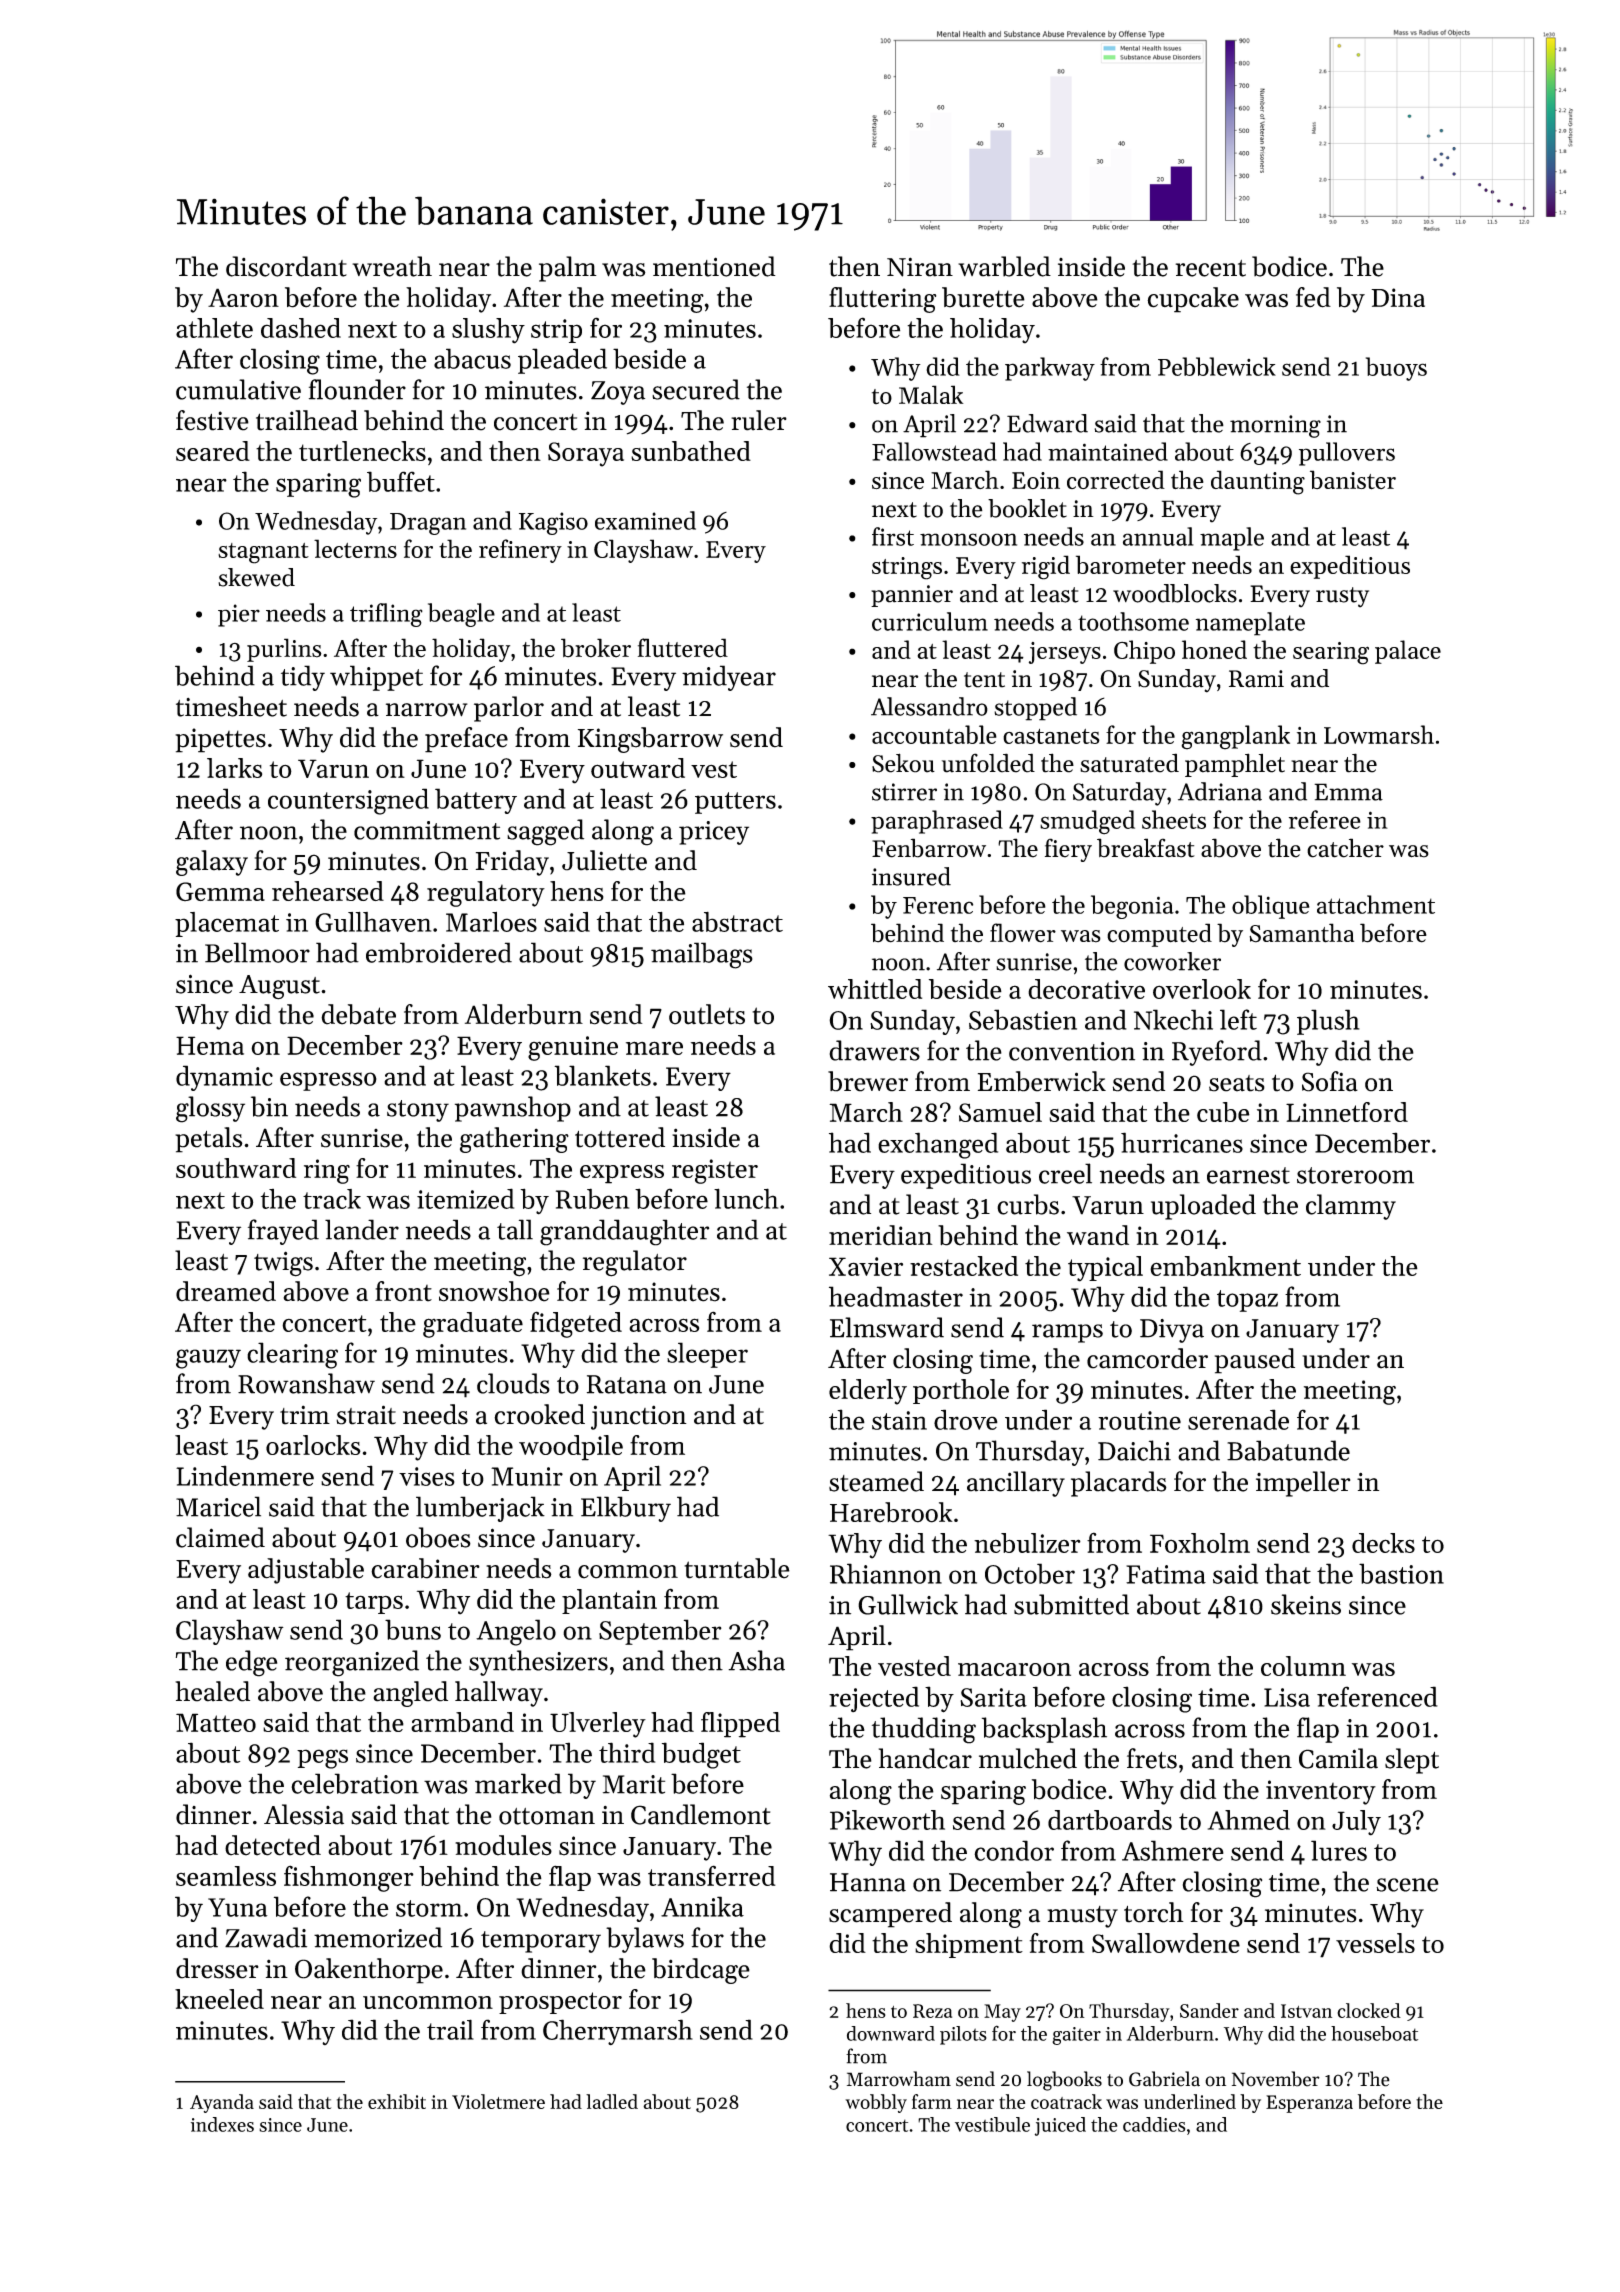 This page has width=1620, height=2292. What do you see at coordinates (964, 1266) in the page?
I see `restacked` at bounding box center [964, 1266].
